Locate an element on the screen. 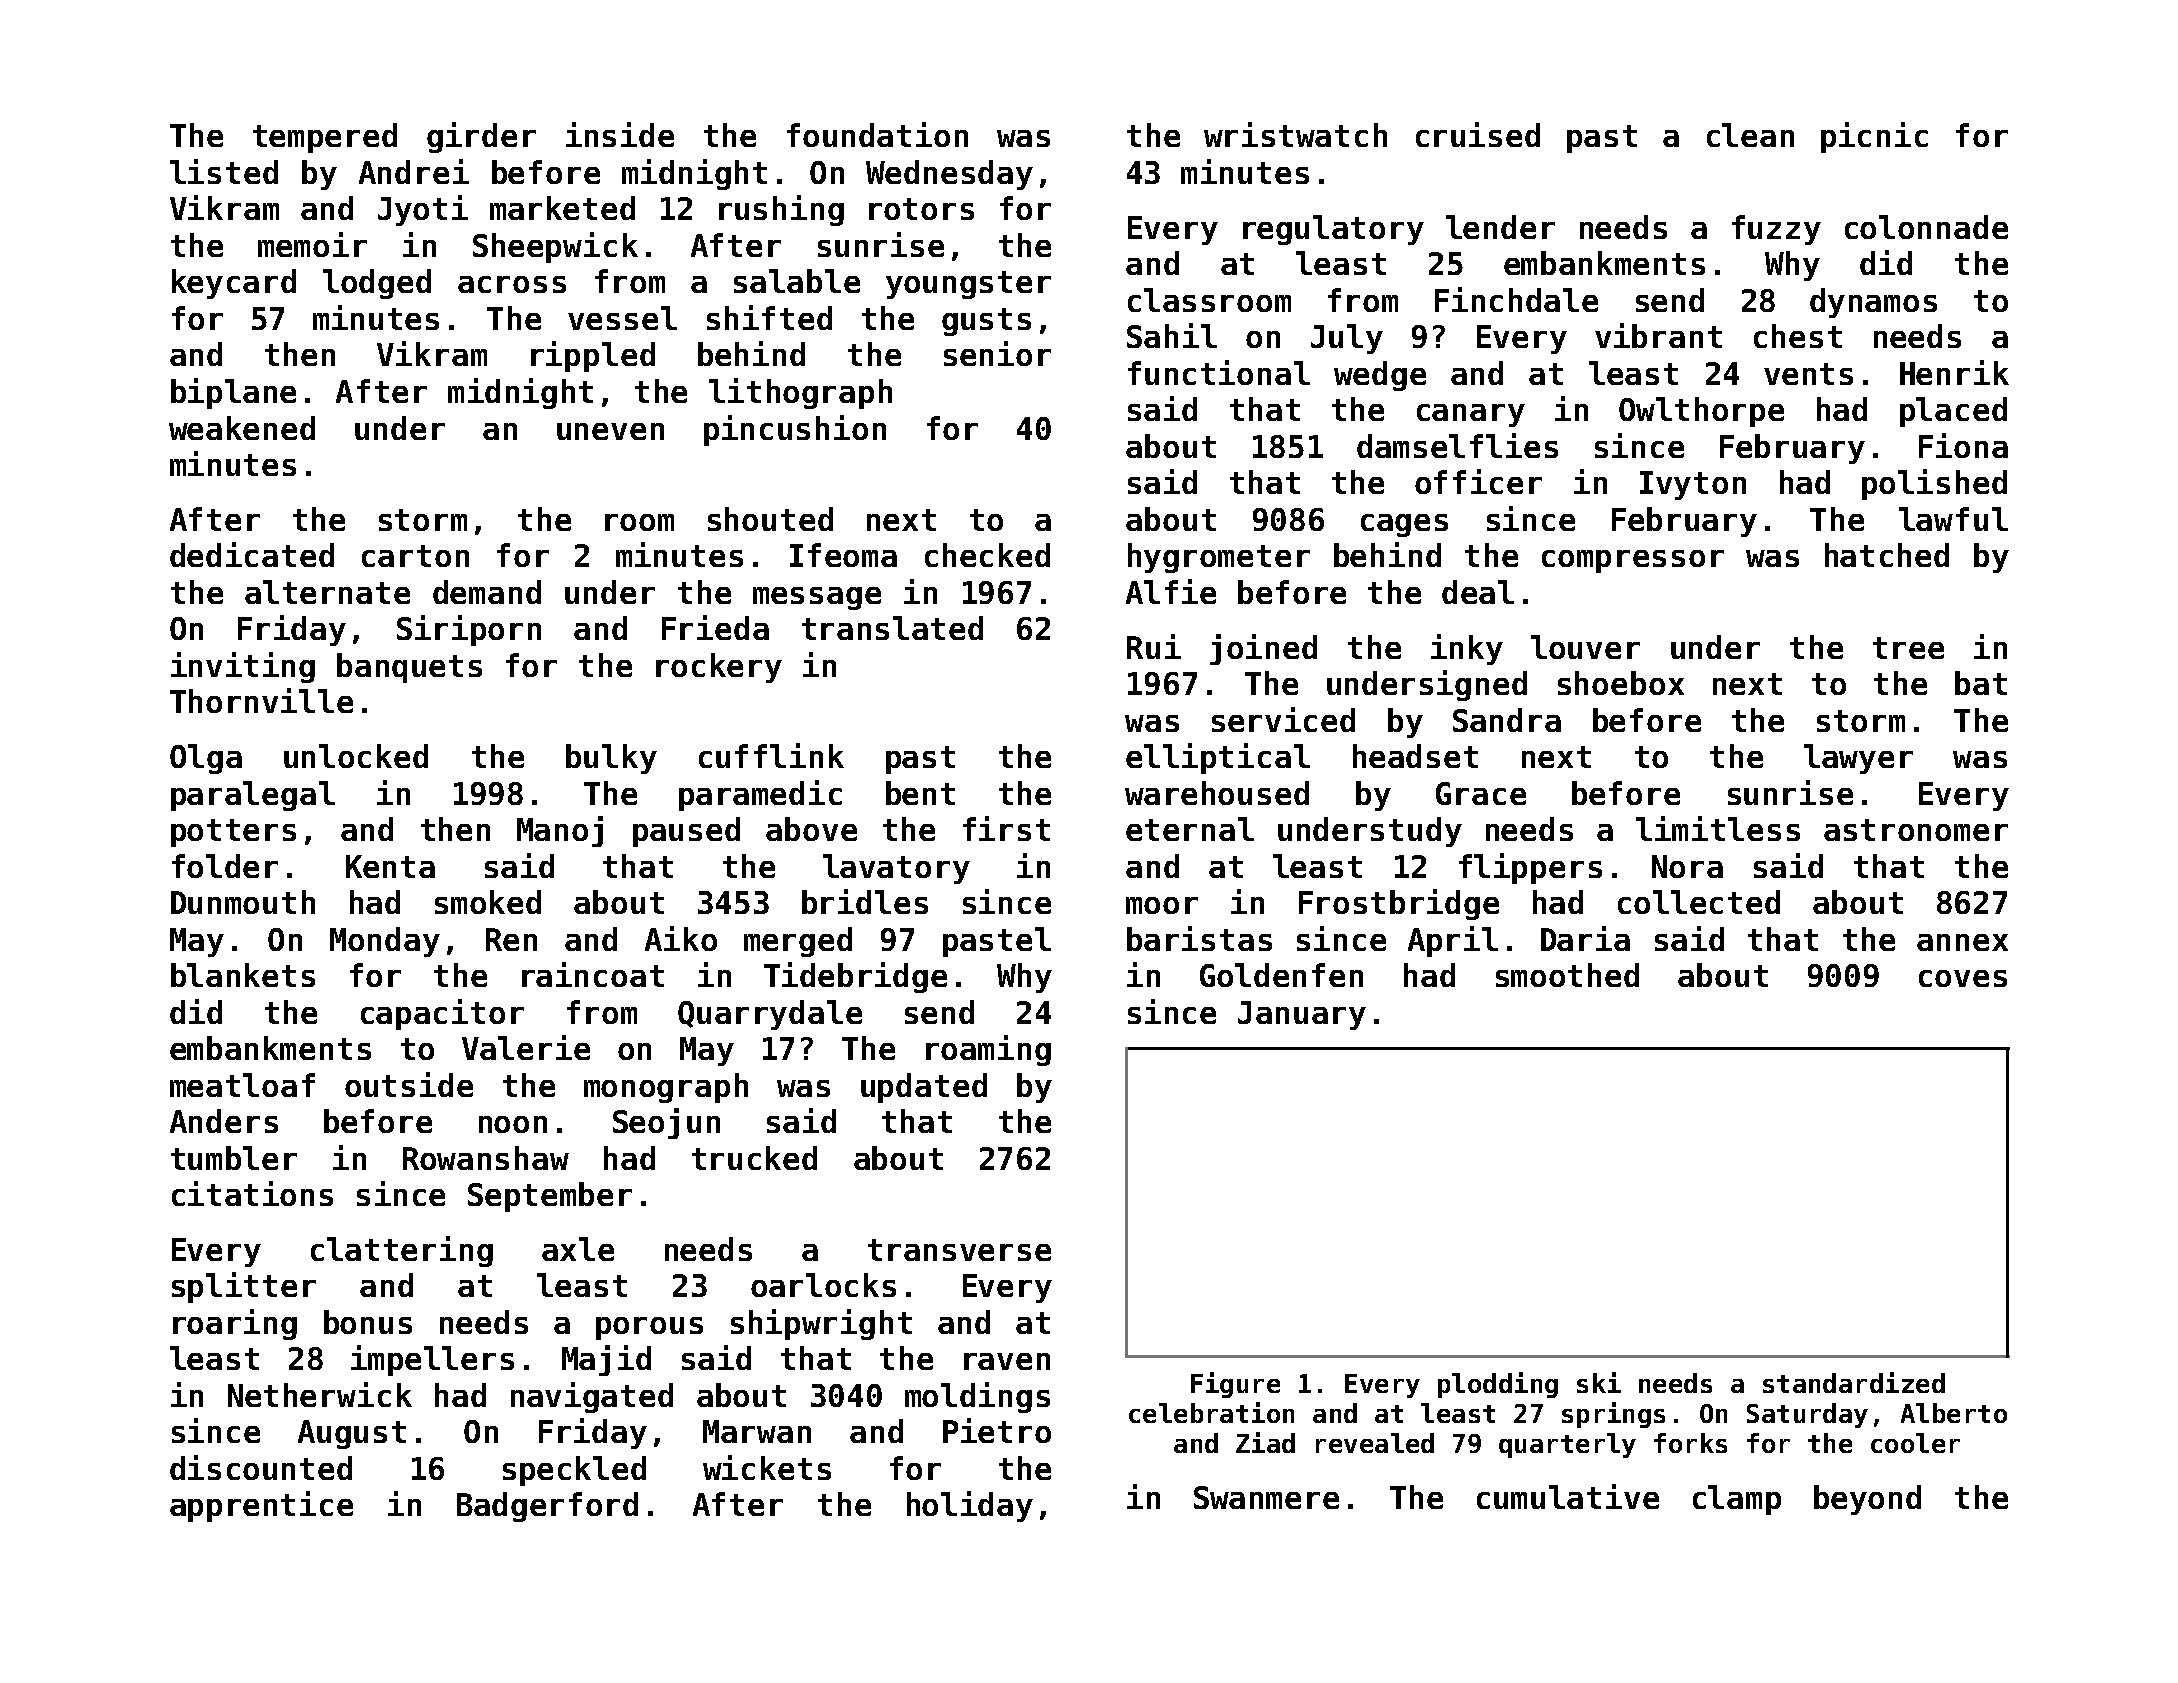  blankets is located at coordinates (243, 975).
